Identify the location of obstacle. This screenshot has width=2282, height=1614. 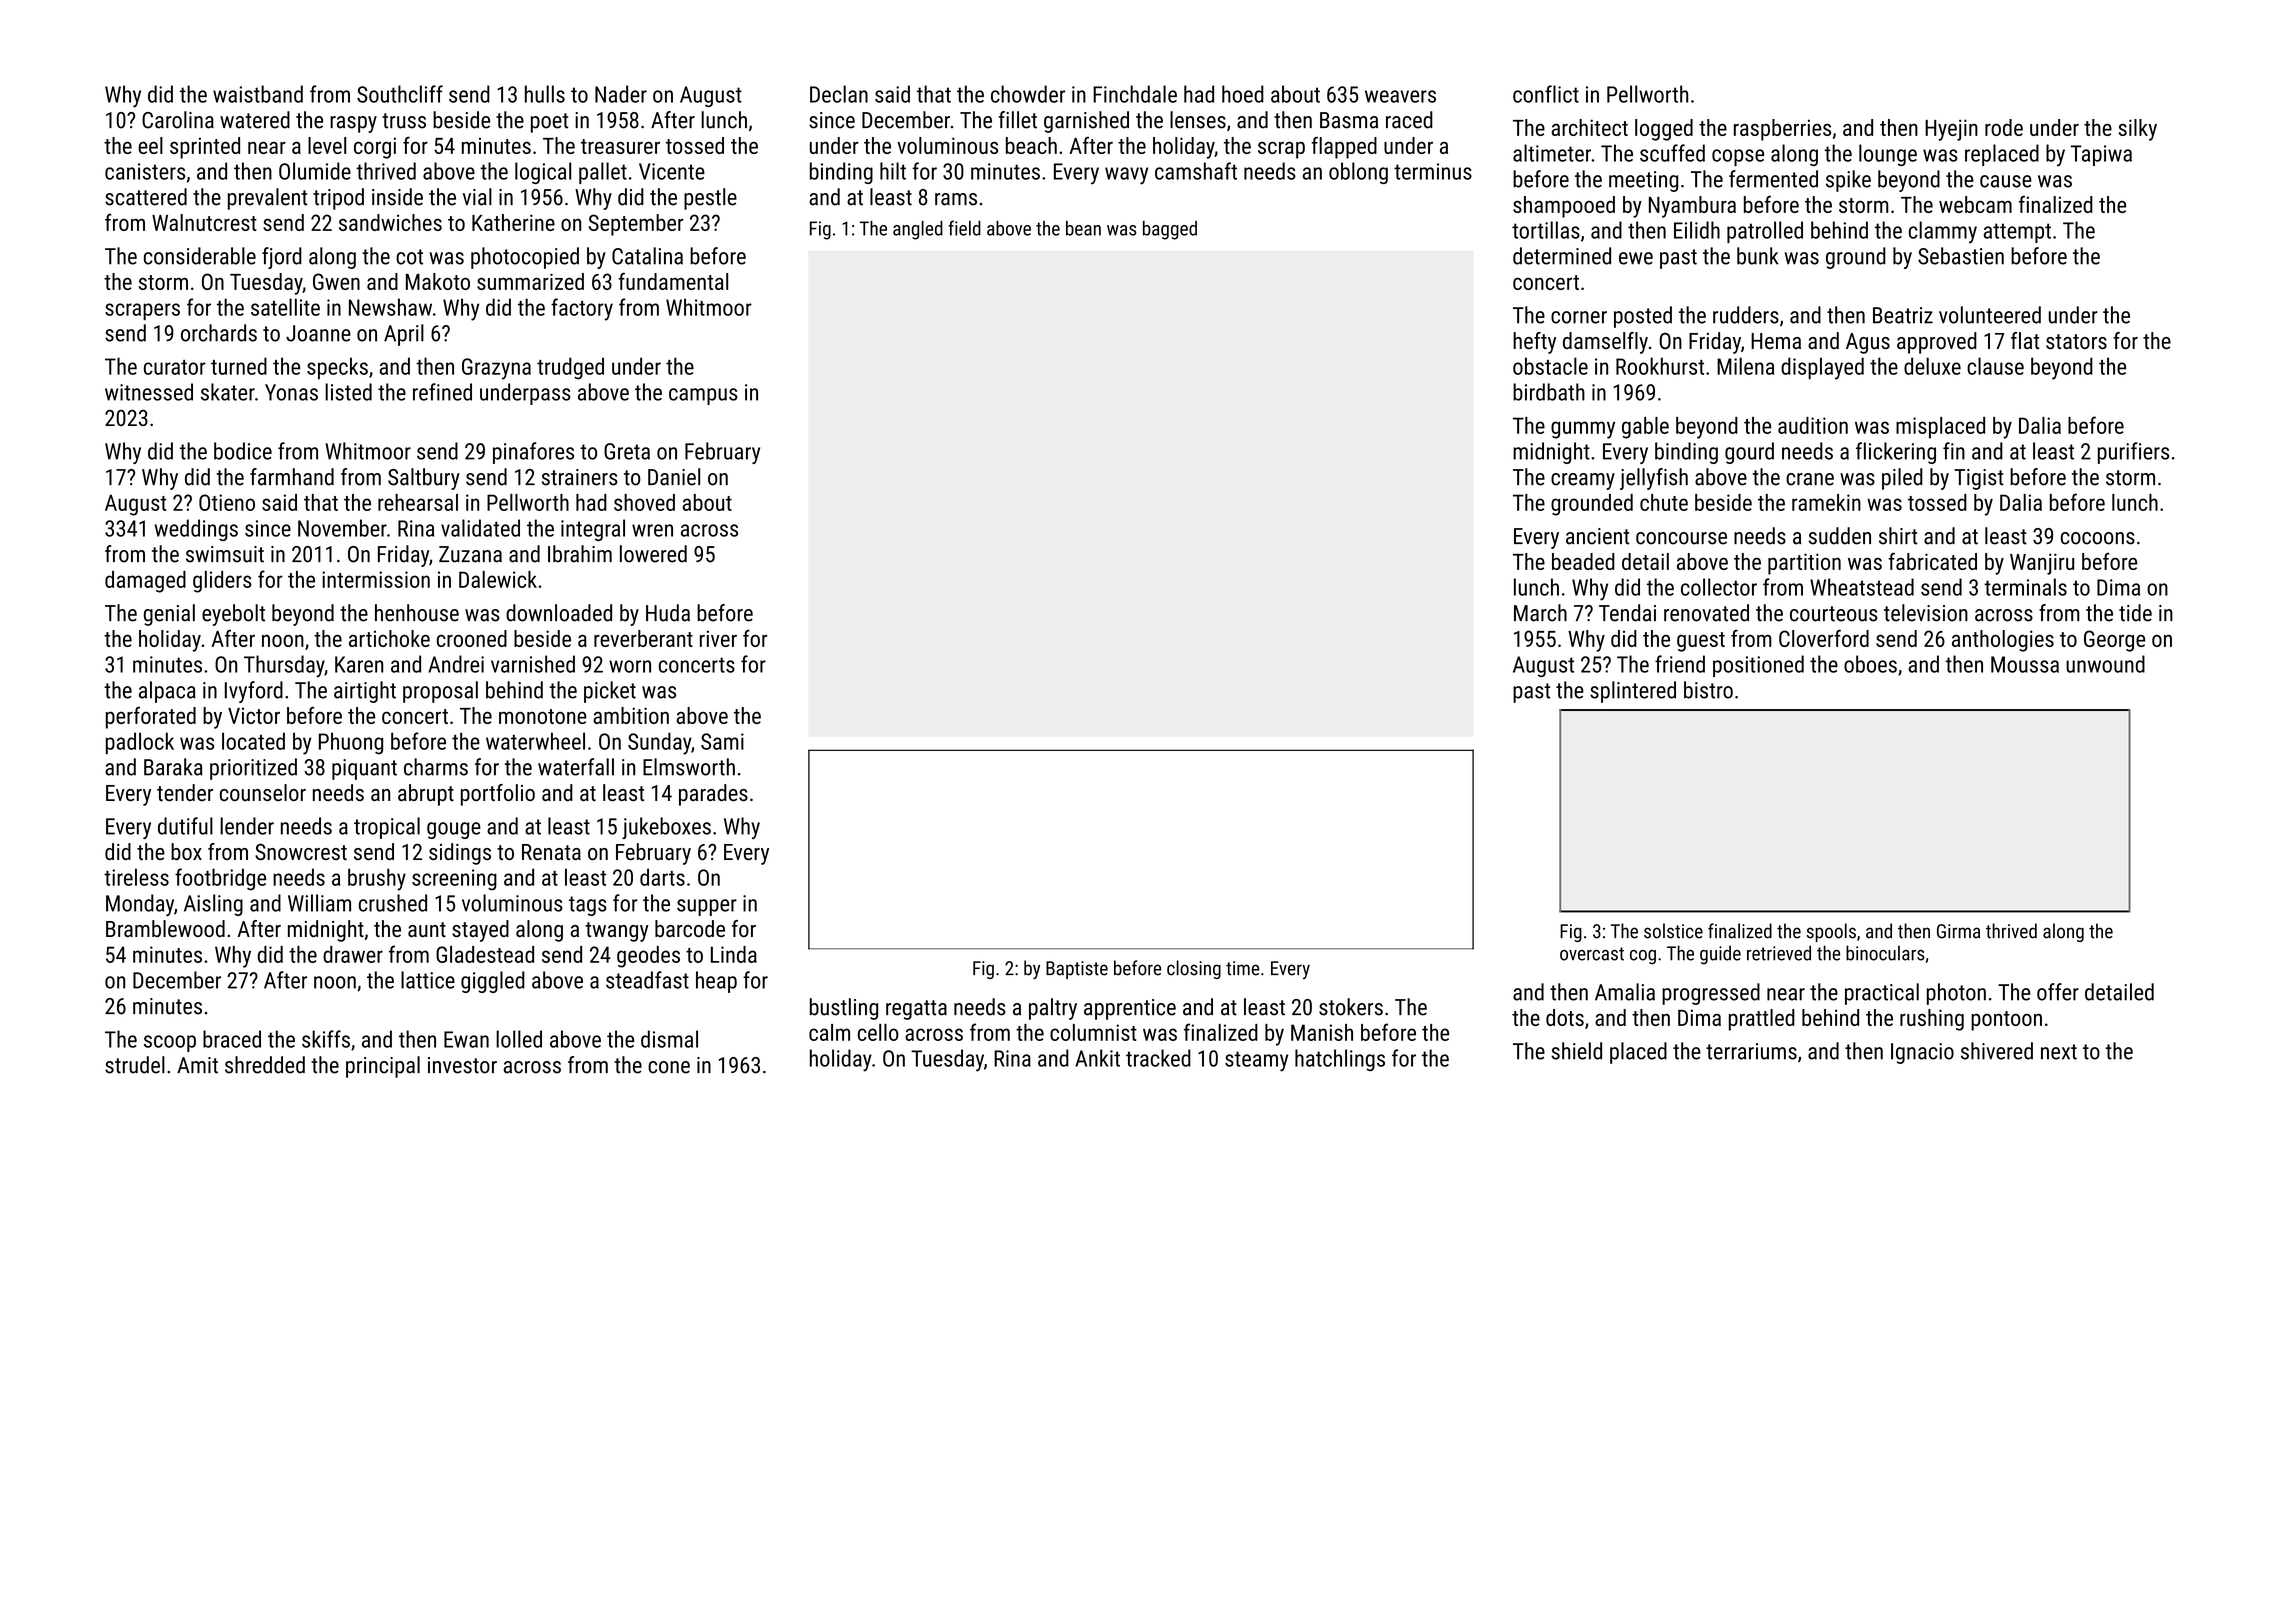
(1550, 366).
